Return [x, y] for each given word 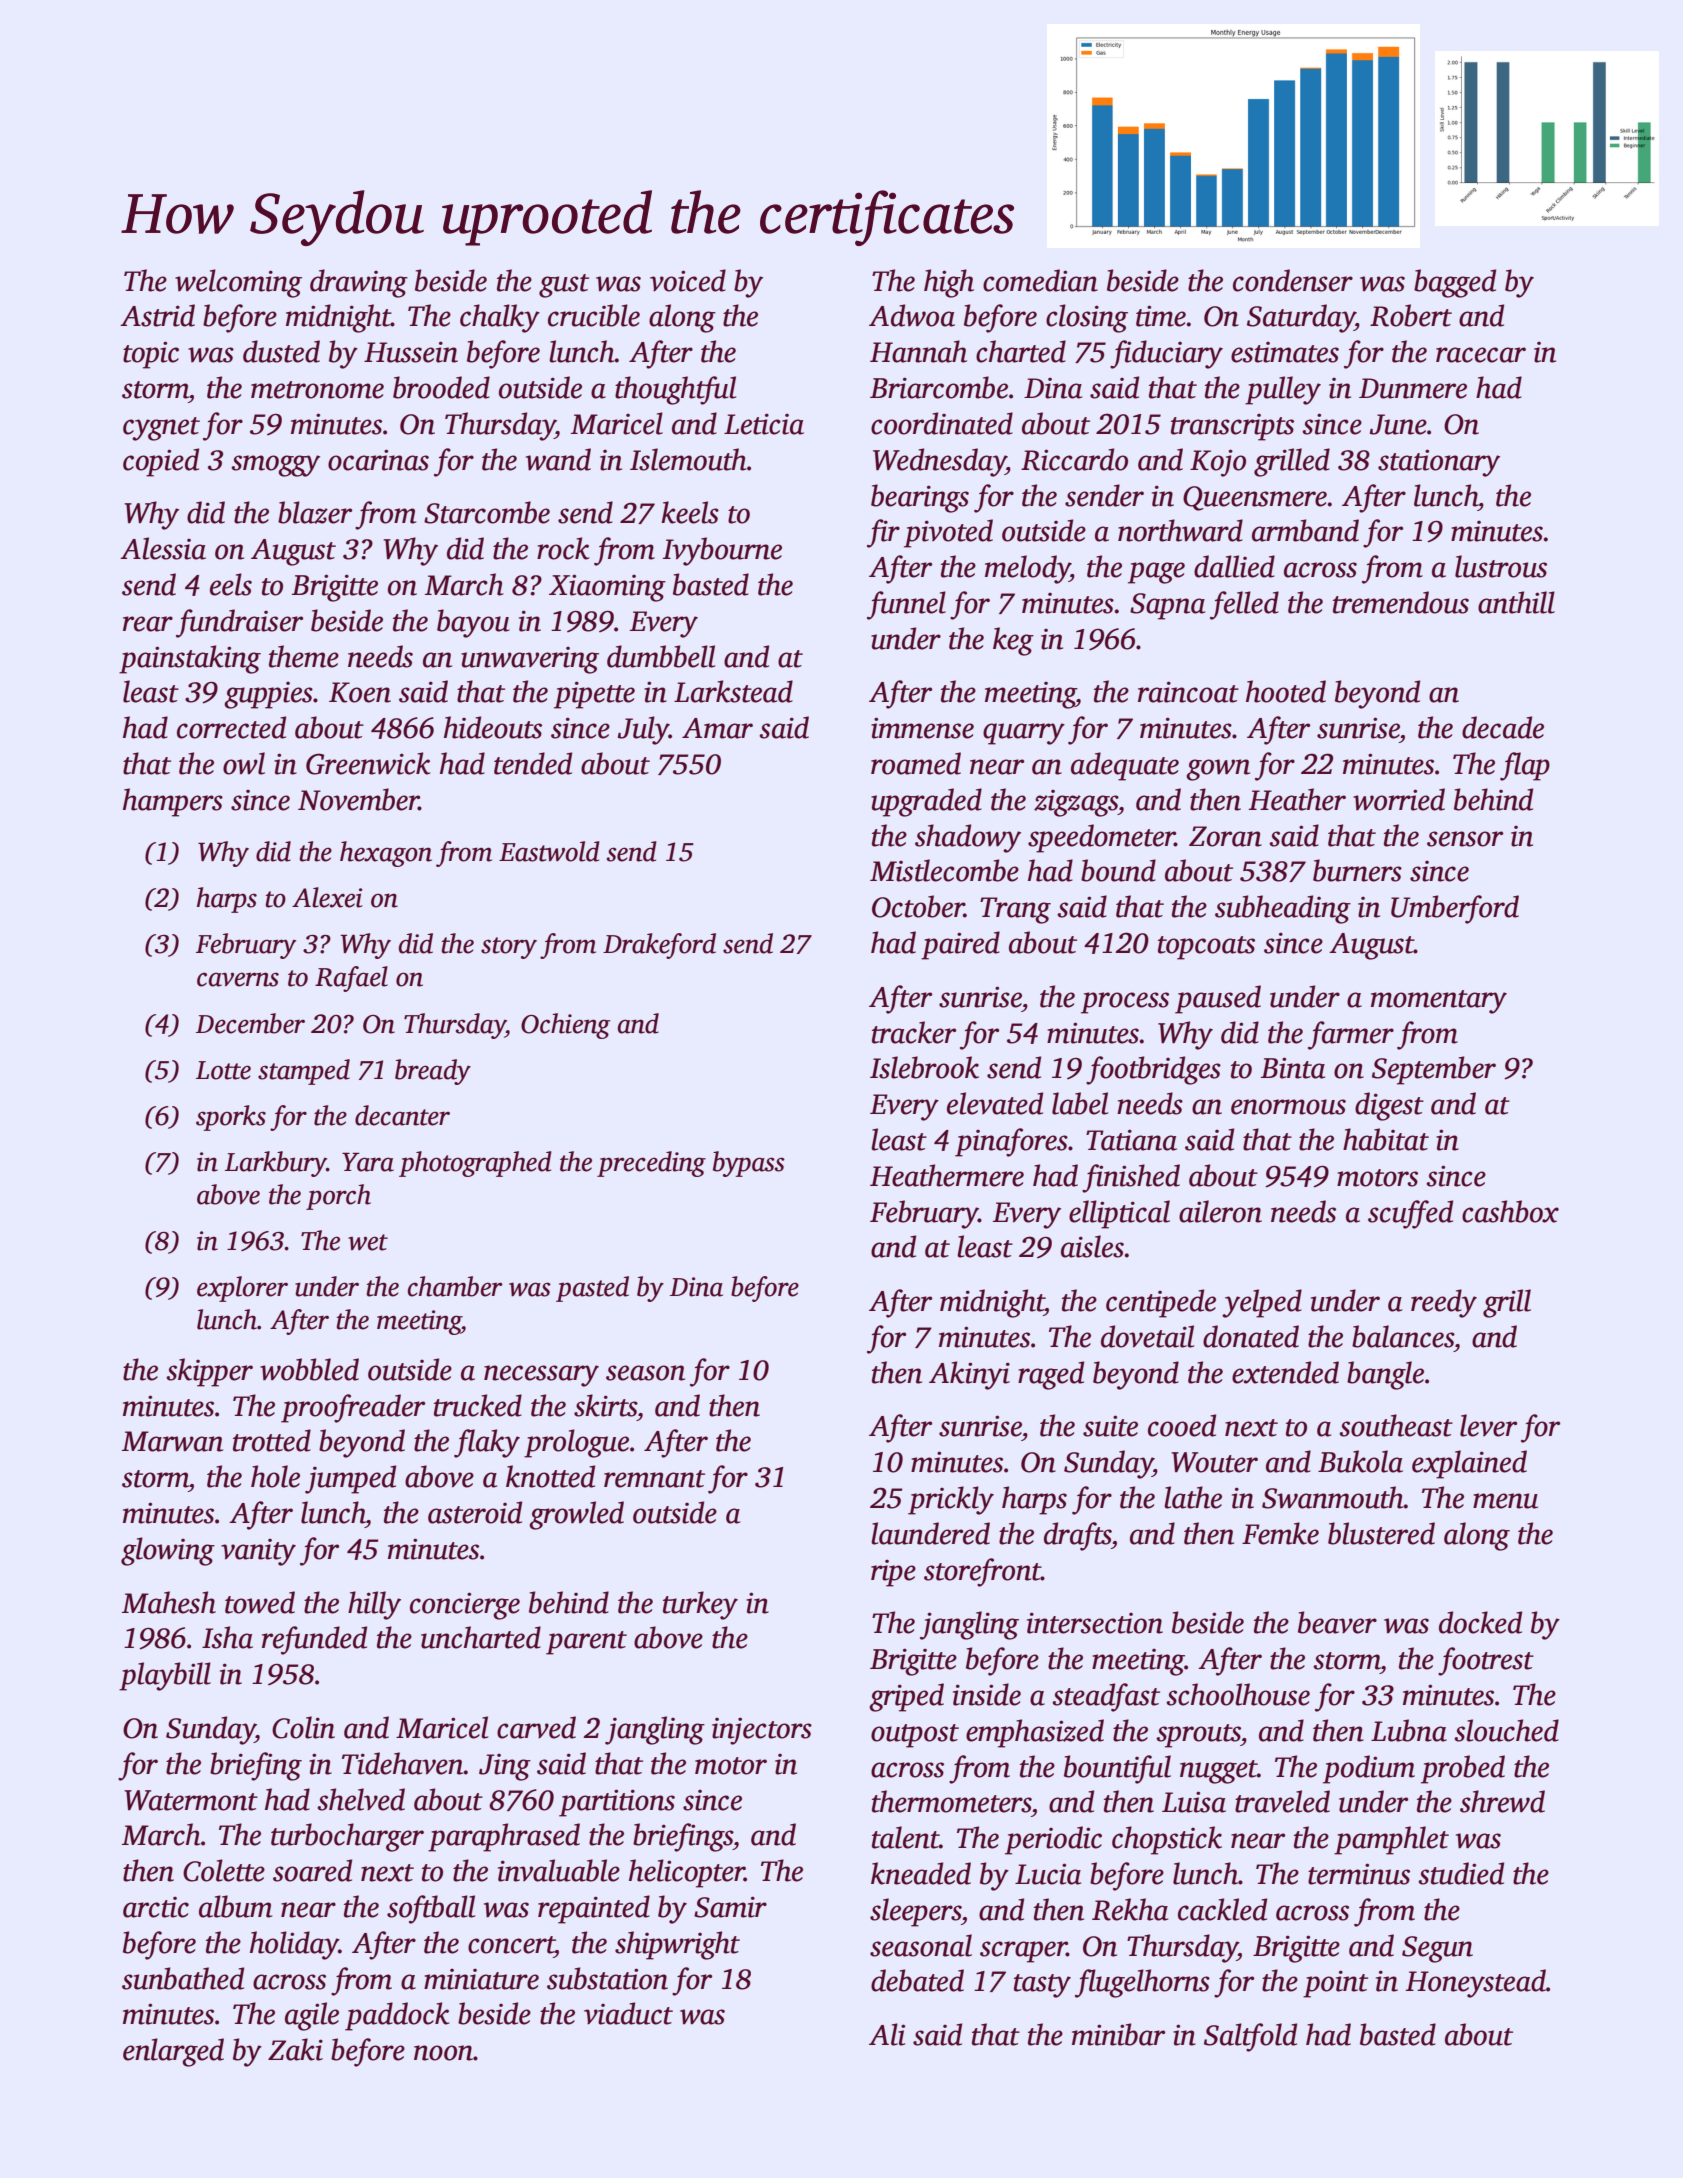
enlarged [173, 2052]
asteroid [475, 1512]
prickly [951, 1500]
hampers [173, 802]
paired [960, 945]
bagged [1455, 283]
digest [1389, 1106]
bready [433, 1072]
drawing [359, 283]
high [949, 283]
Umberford [1455, 909]
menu [1505, 1501]
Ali [887, 2034]
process [1125, 1003]
